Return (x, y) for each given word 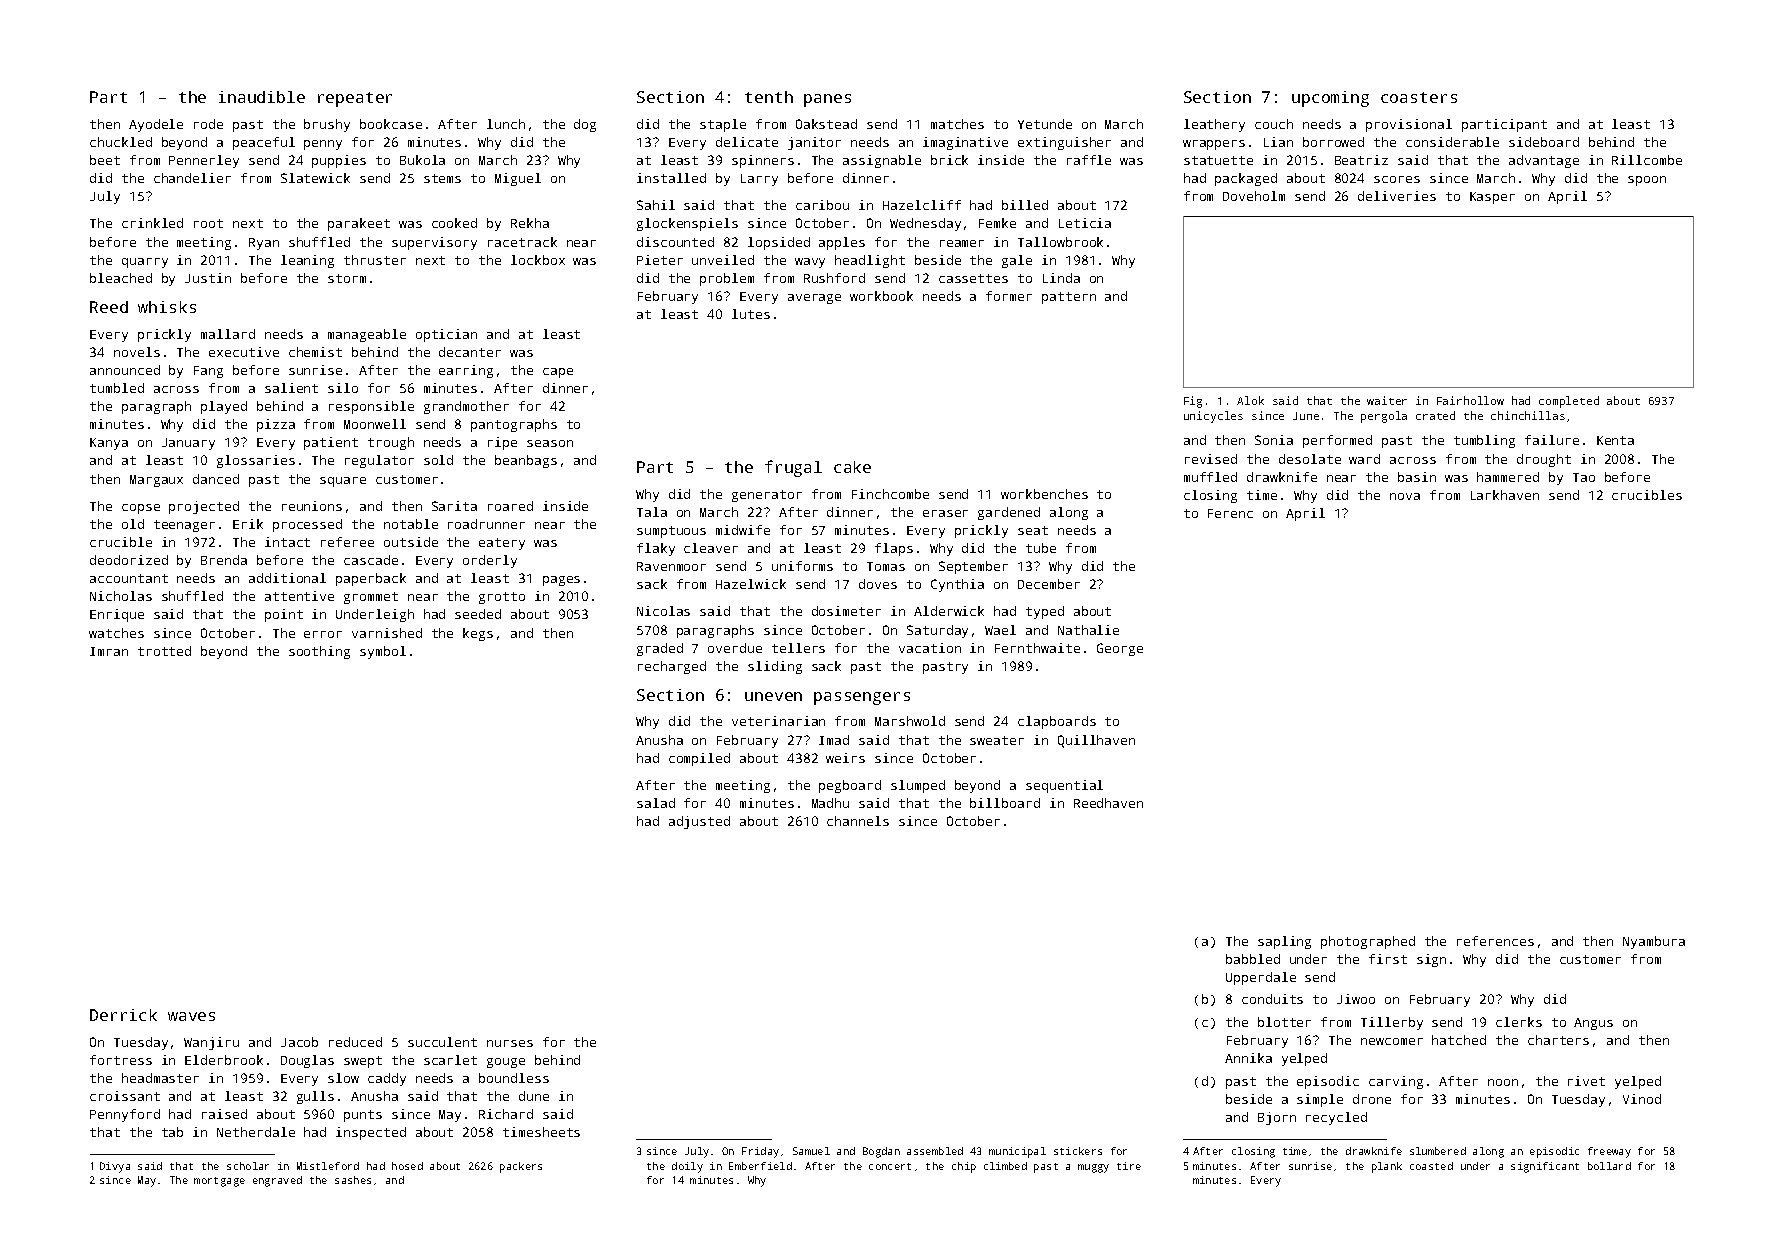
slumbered (1438, 1151)
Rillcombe (1647, 160)
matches (957, 124)
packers (521, 1167)
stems (442, 178)
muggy (1093, 1168)
